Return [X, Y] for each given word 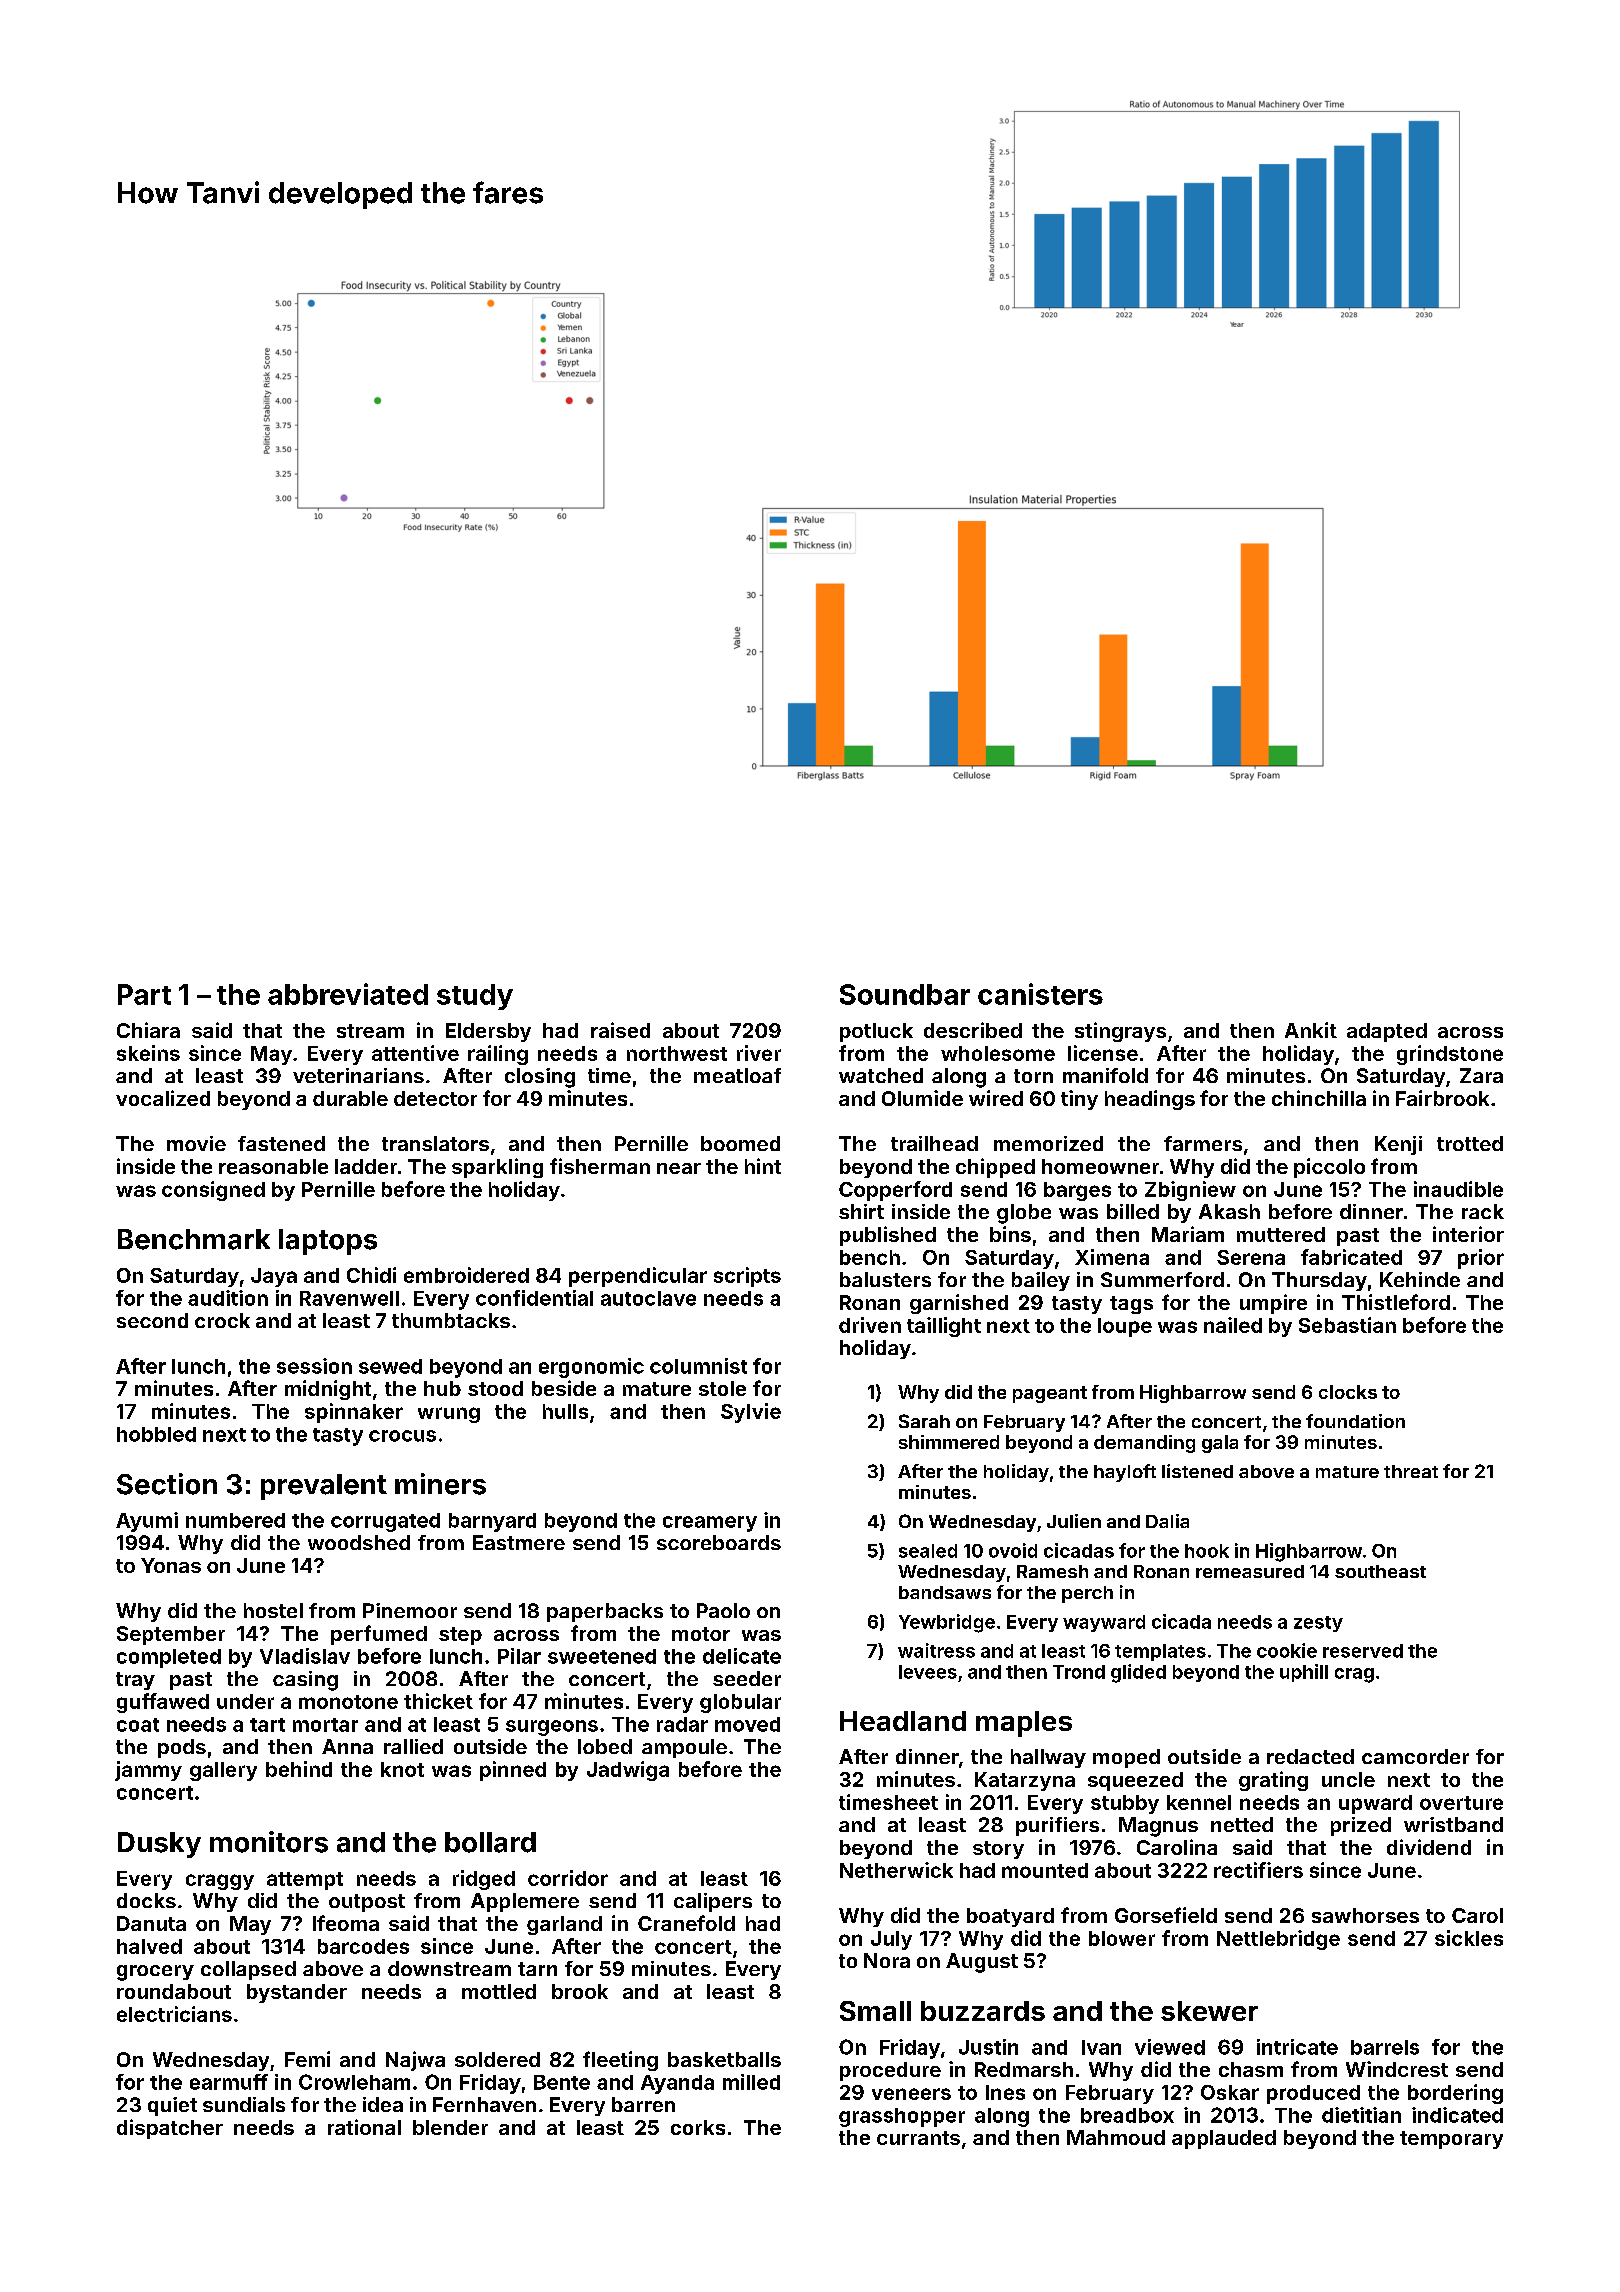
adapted [1387, 1032]
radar [682, 1724]
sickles [1469, 1938]
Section [167, 1484]
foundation [1355, 1421]
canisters [1040, 994]
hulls [565, 1411]
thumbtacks [451, 1320]
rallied [413, 1746]
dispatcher [170, 2129]
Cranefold [686, 1923]
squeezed [1135, 1781]
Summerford [1162, 1279]
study [475, 997]
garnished [959, 1304]
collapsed [248, 1970]
